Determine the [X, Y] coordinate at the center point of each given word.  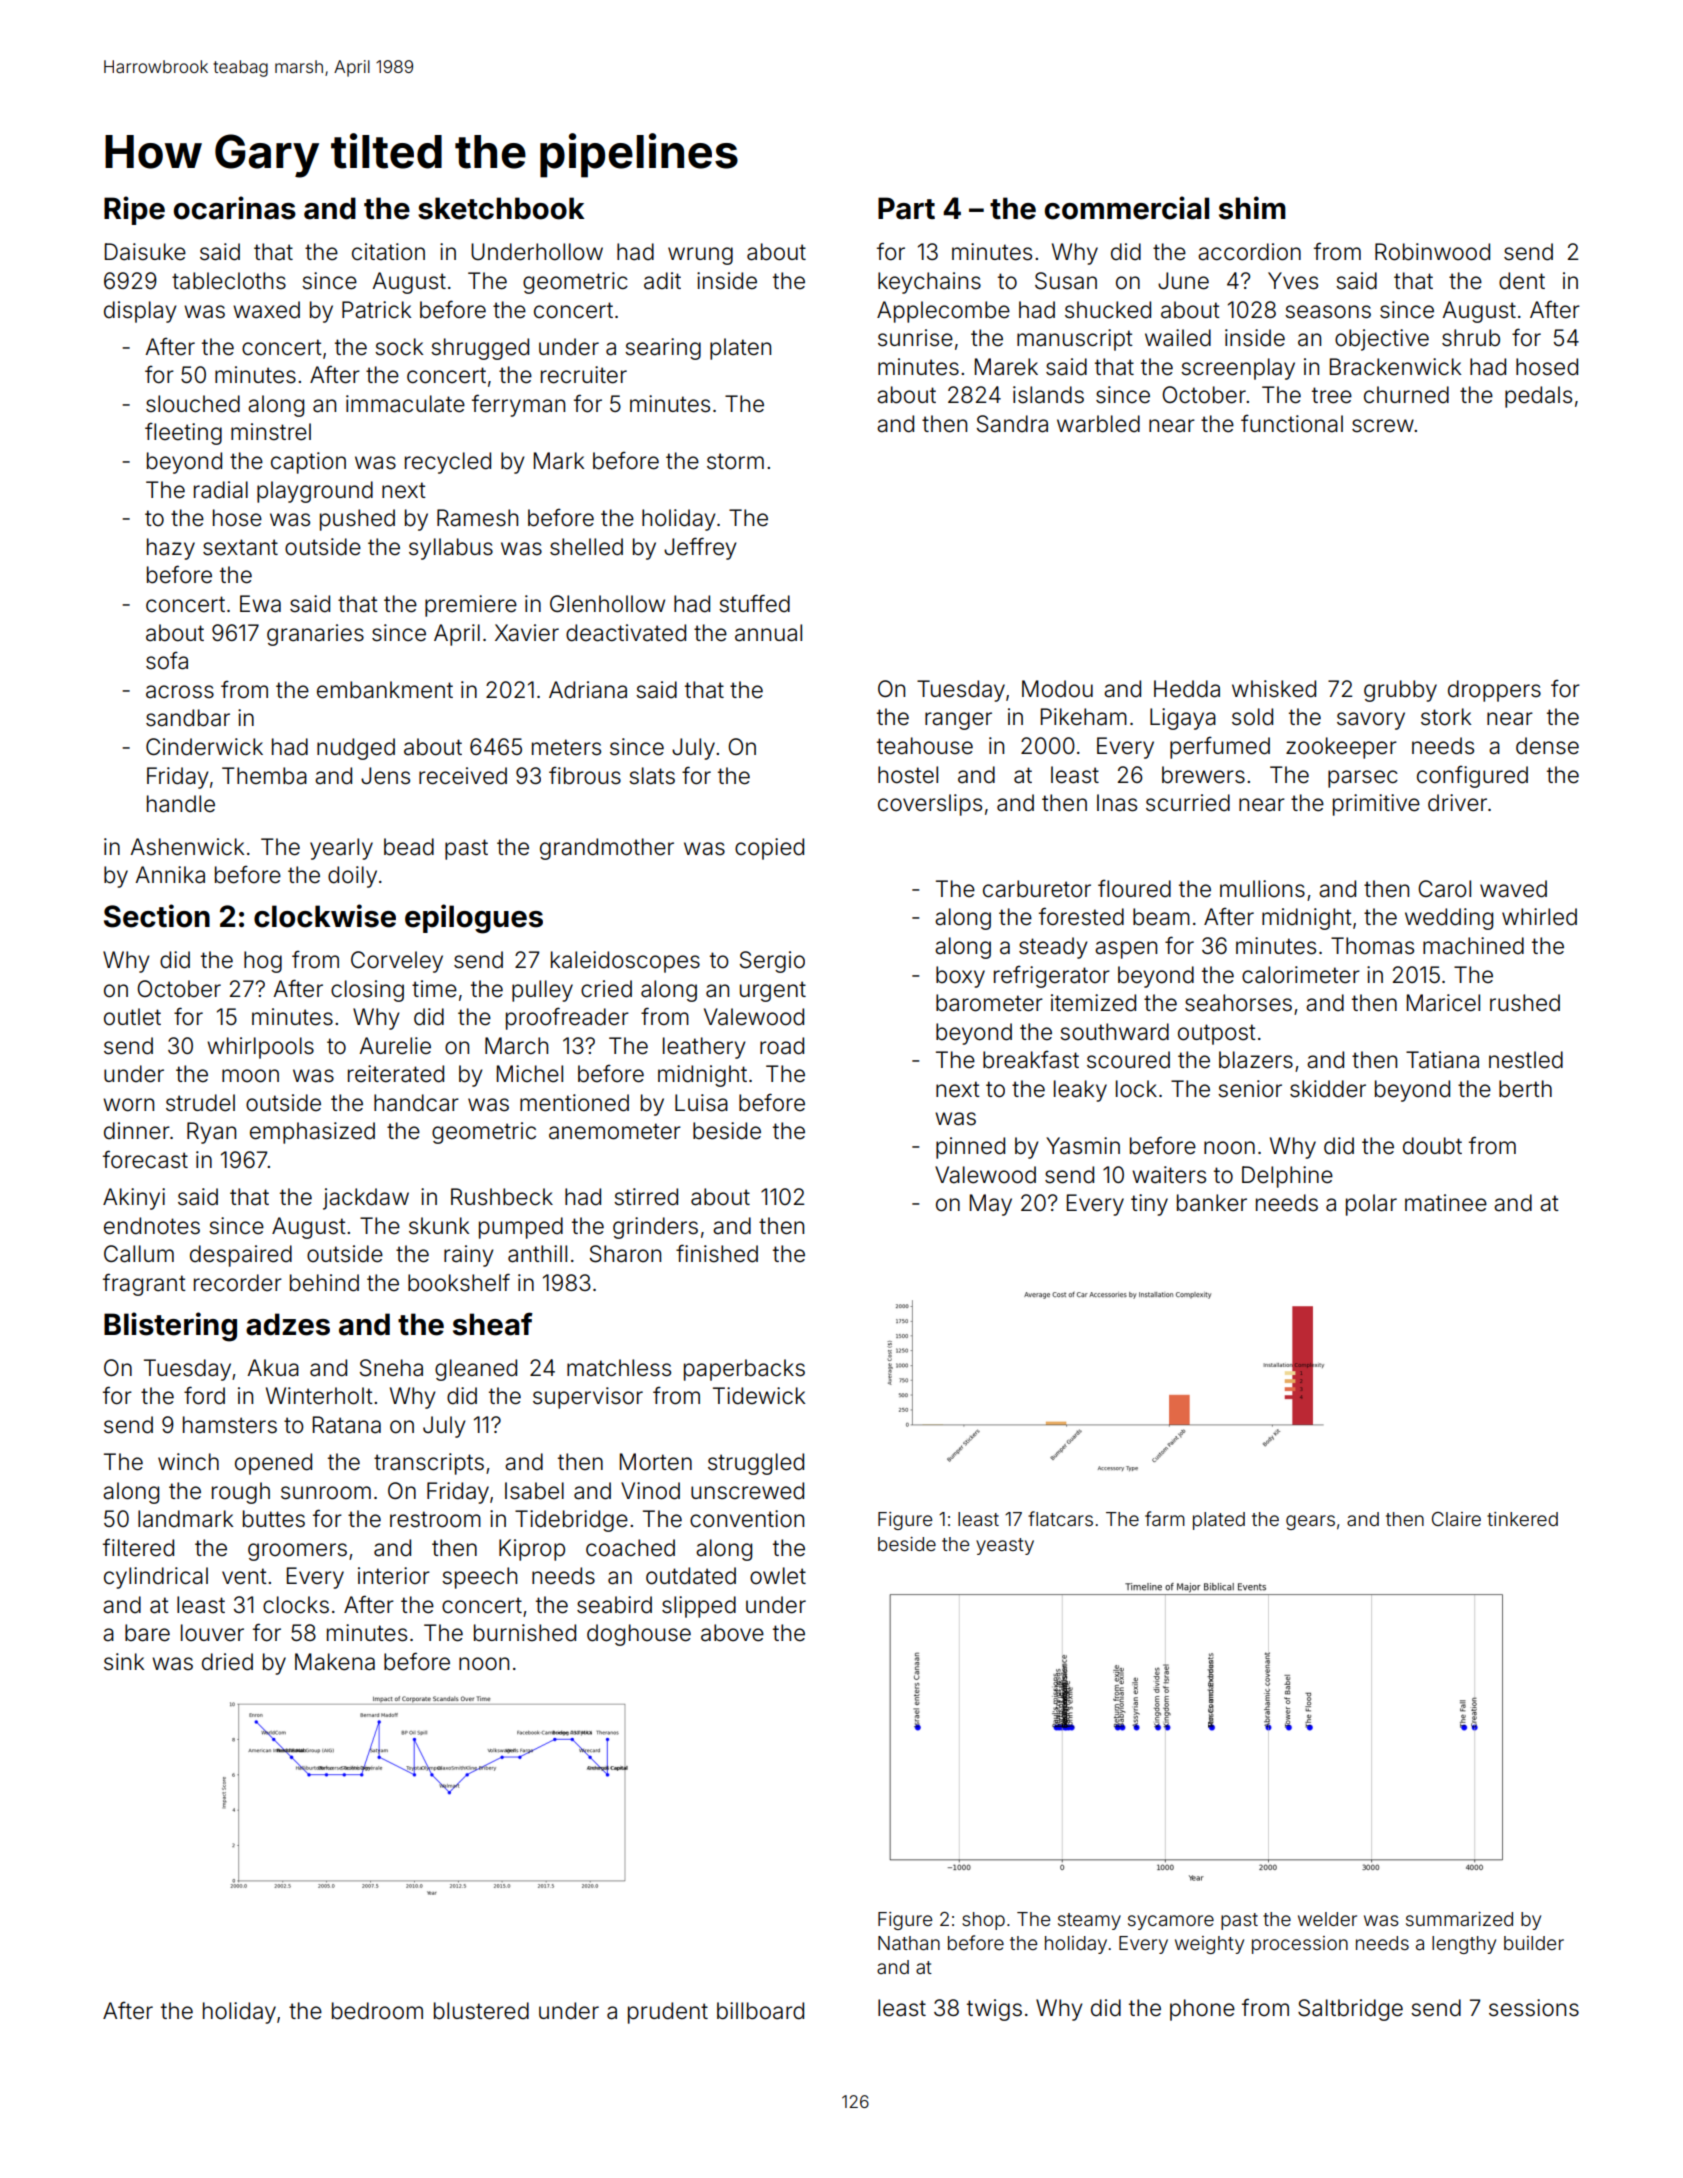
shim [1252, 208]
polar [1371, 1205]
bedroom [377, 2011]
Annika [170, 875]
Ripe [134, 210]
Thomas [1372, 946]
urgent [773, 991]
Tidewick [759, 1396]
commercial [1127, 208]
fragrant [144, 1284]
